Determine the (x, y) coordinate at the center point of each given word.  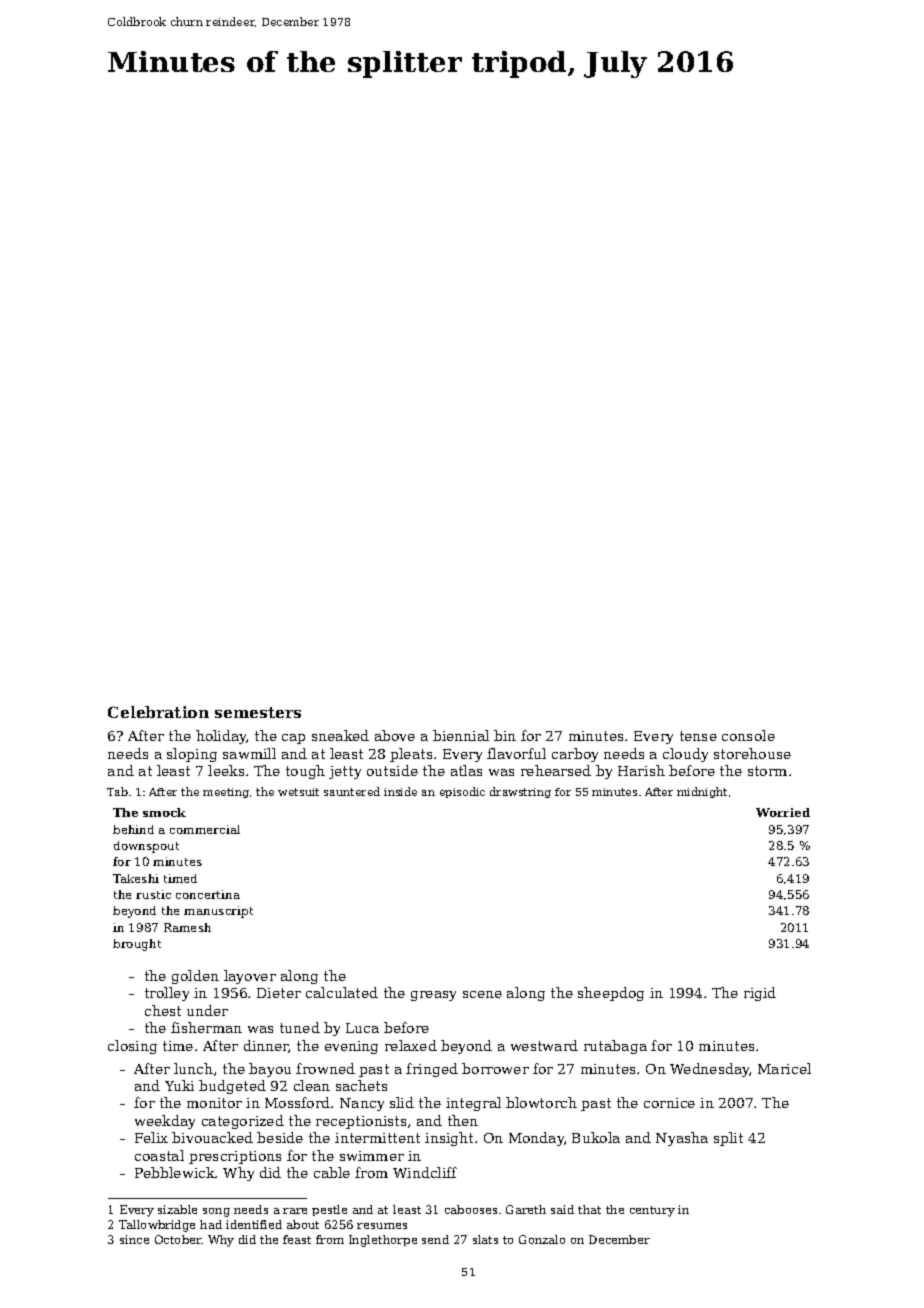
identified (254, 1224)
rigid (760, 994)
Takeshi (136, 878)
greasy (433, 996)
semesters (258, 712)
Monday (536, 1139)
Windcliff (425, 1172)
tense (698, 736)
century (652, 1211)
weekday (165, 1122)
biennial (461, 735)
